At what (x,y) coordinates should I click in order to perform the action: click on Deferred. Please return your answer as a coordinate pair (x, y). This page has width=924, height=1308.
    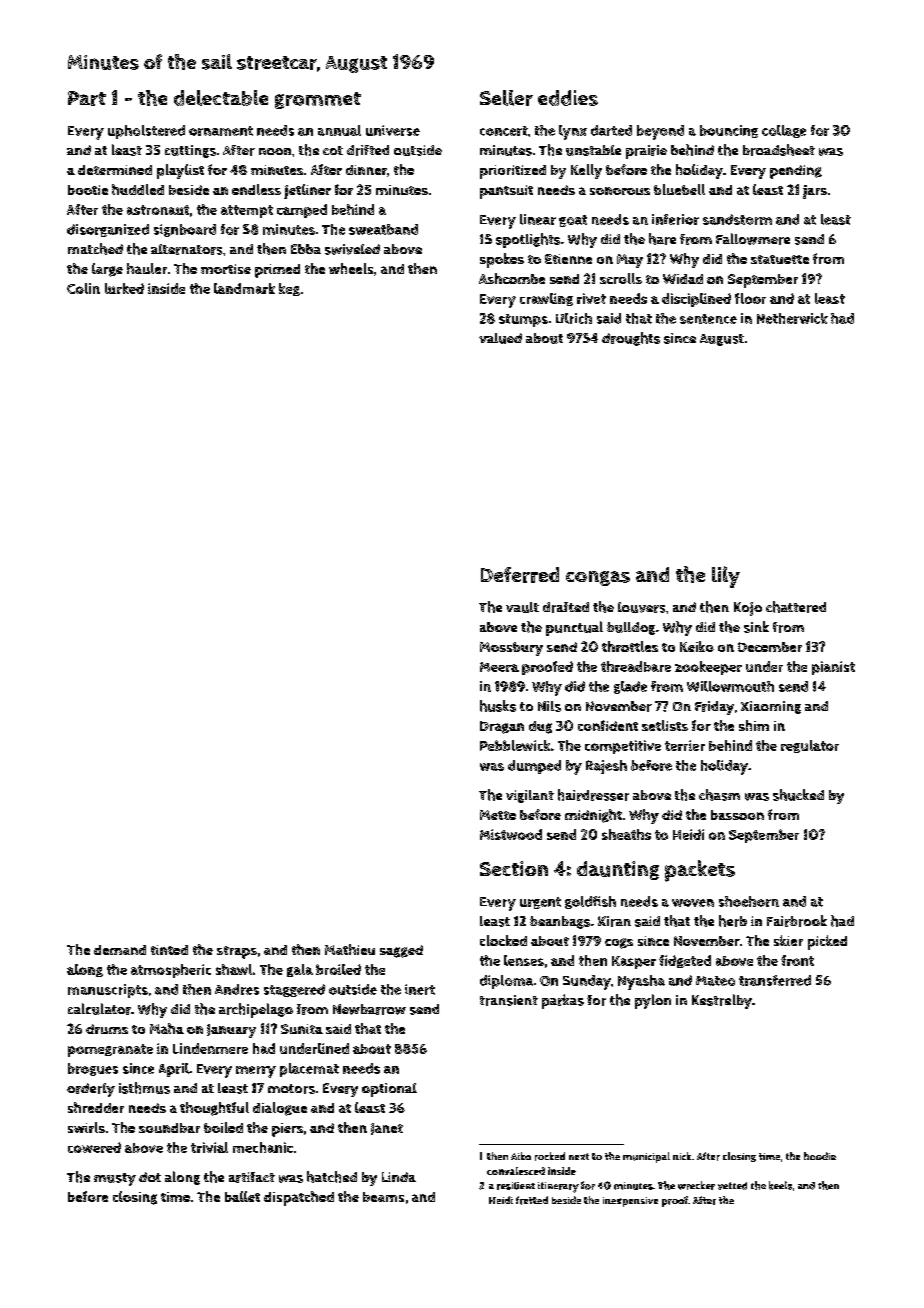
    Looking at the image, I should click on (520, 575).
